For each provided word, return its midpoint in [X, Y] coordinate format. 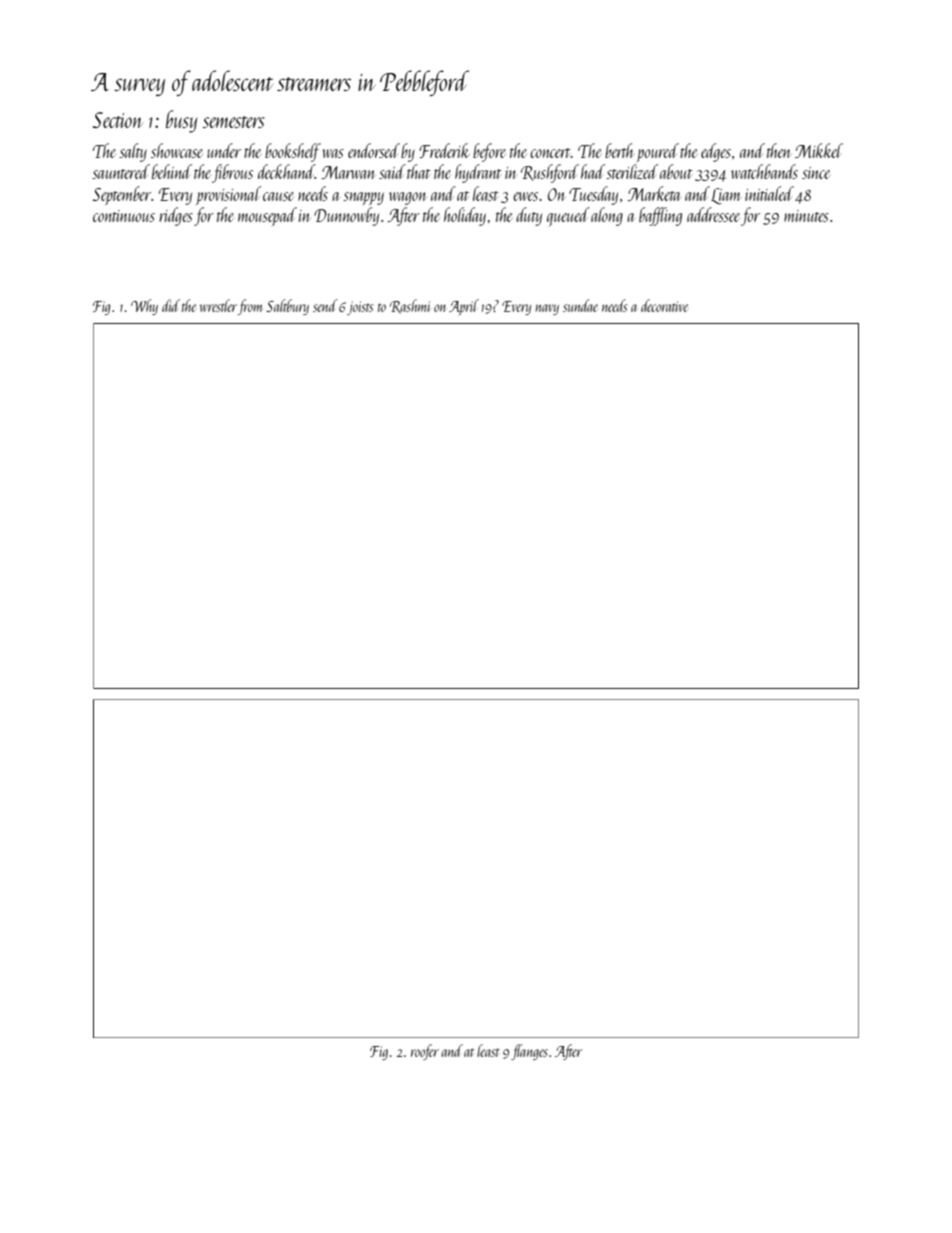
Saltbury [287, 307]
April [464, 307]
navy [547, 309]
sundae [580, 305]
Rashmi [410, 306]
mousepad [267, 216]
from [250, 307]
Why [144, 307]
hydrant [478, 173]
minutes [806, 216]
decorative [664, 305]
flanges [529, 1052]
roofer [425, 1052]
